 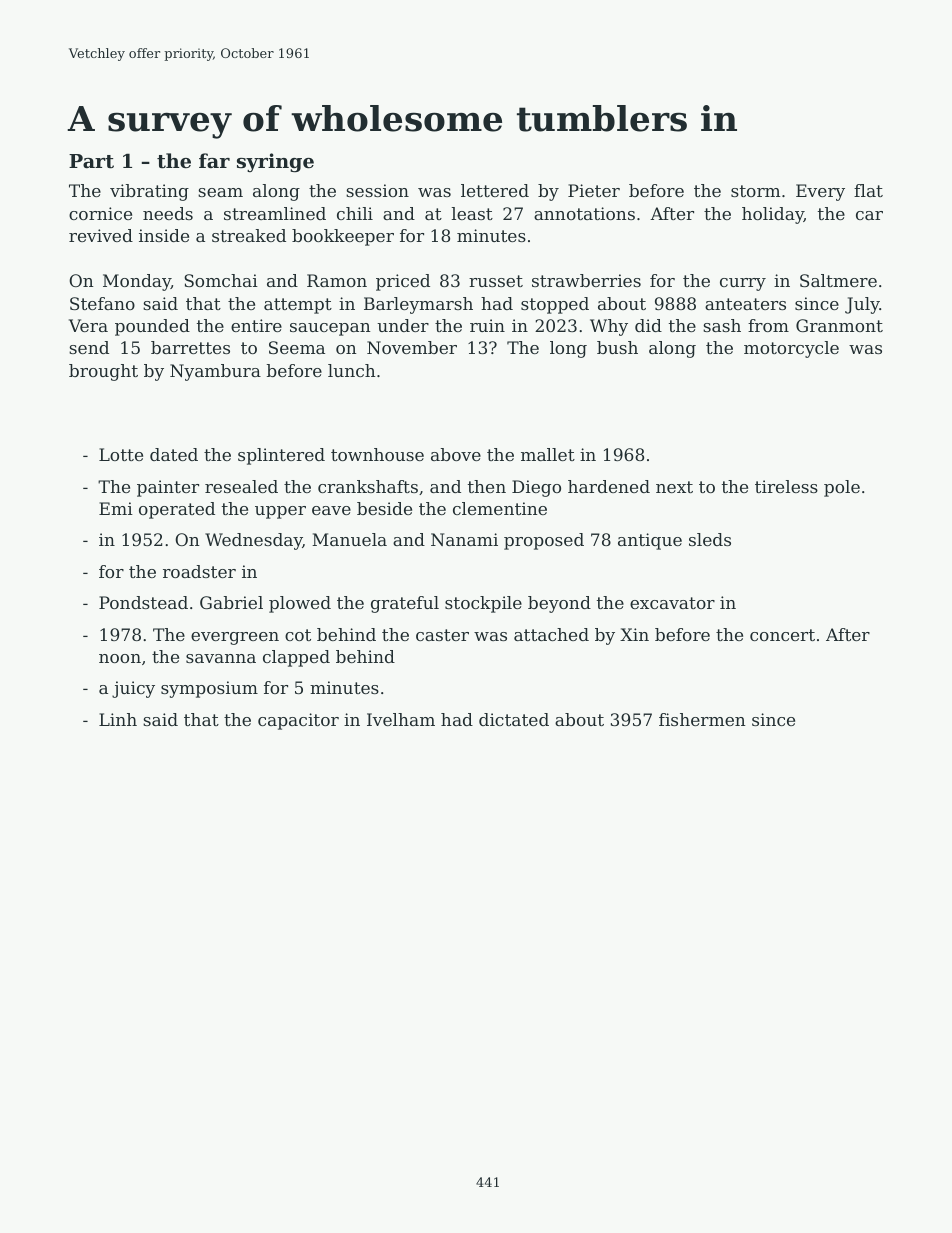 I want to click on symposium, so click(x=209, y=689).
